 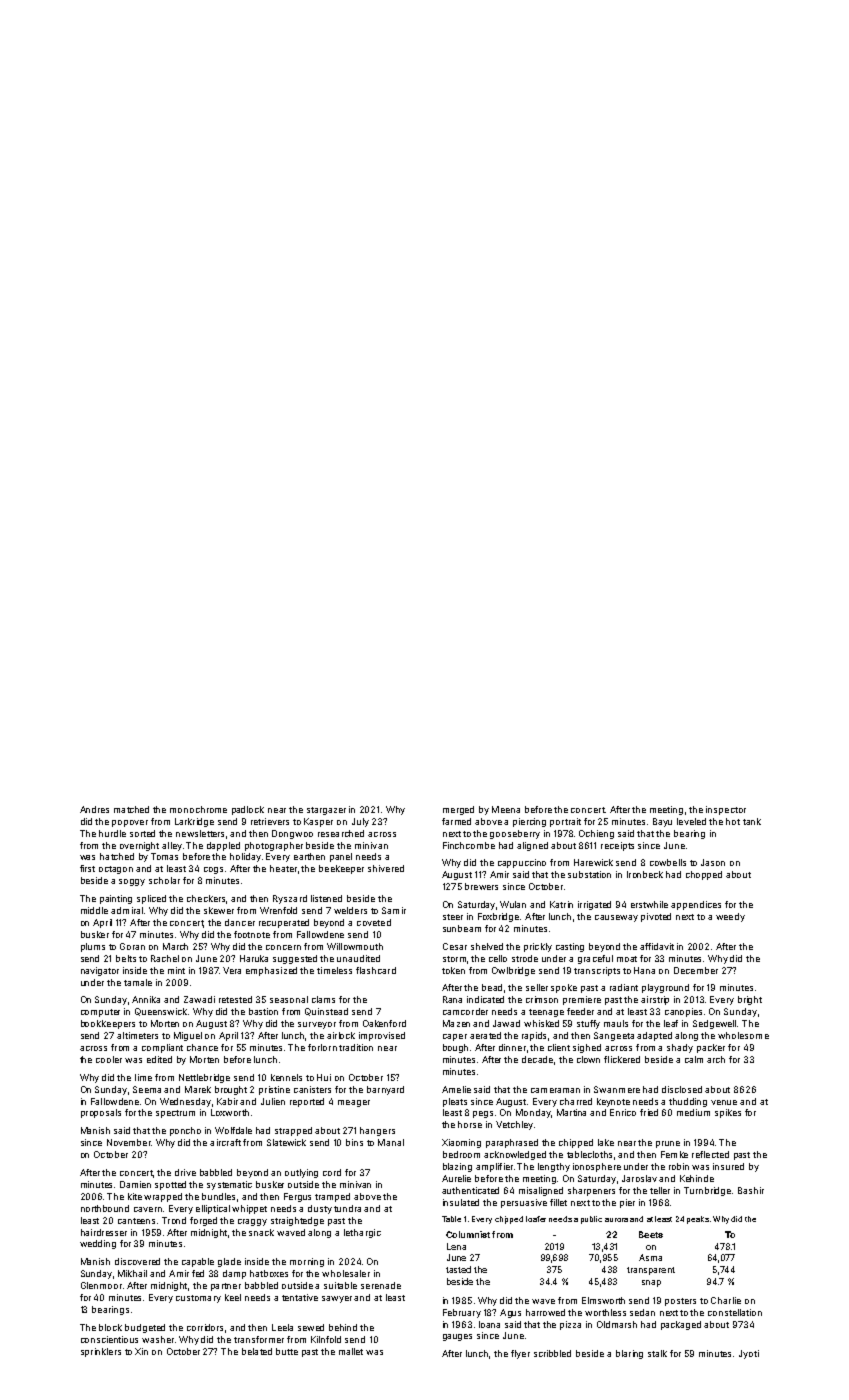 What do you see at coordinates (98, 1244) in the document?
I see `wedding` at bounding box center [98, 1244].
